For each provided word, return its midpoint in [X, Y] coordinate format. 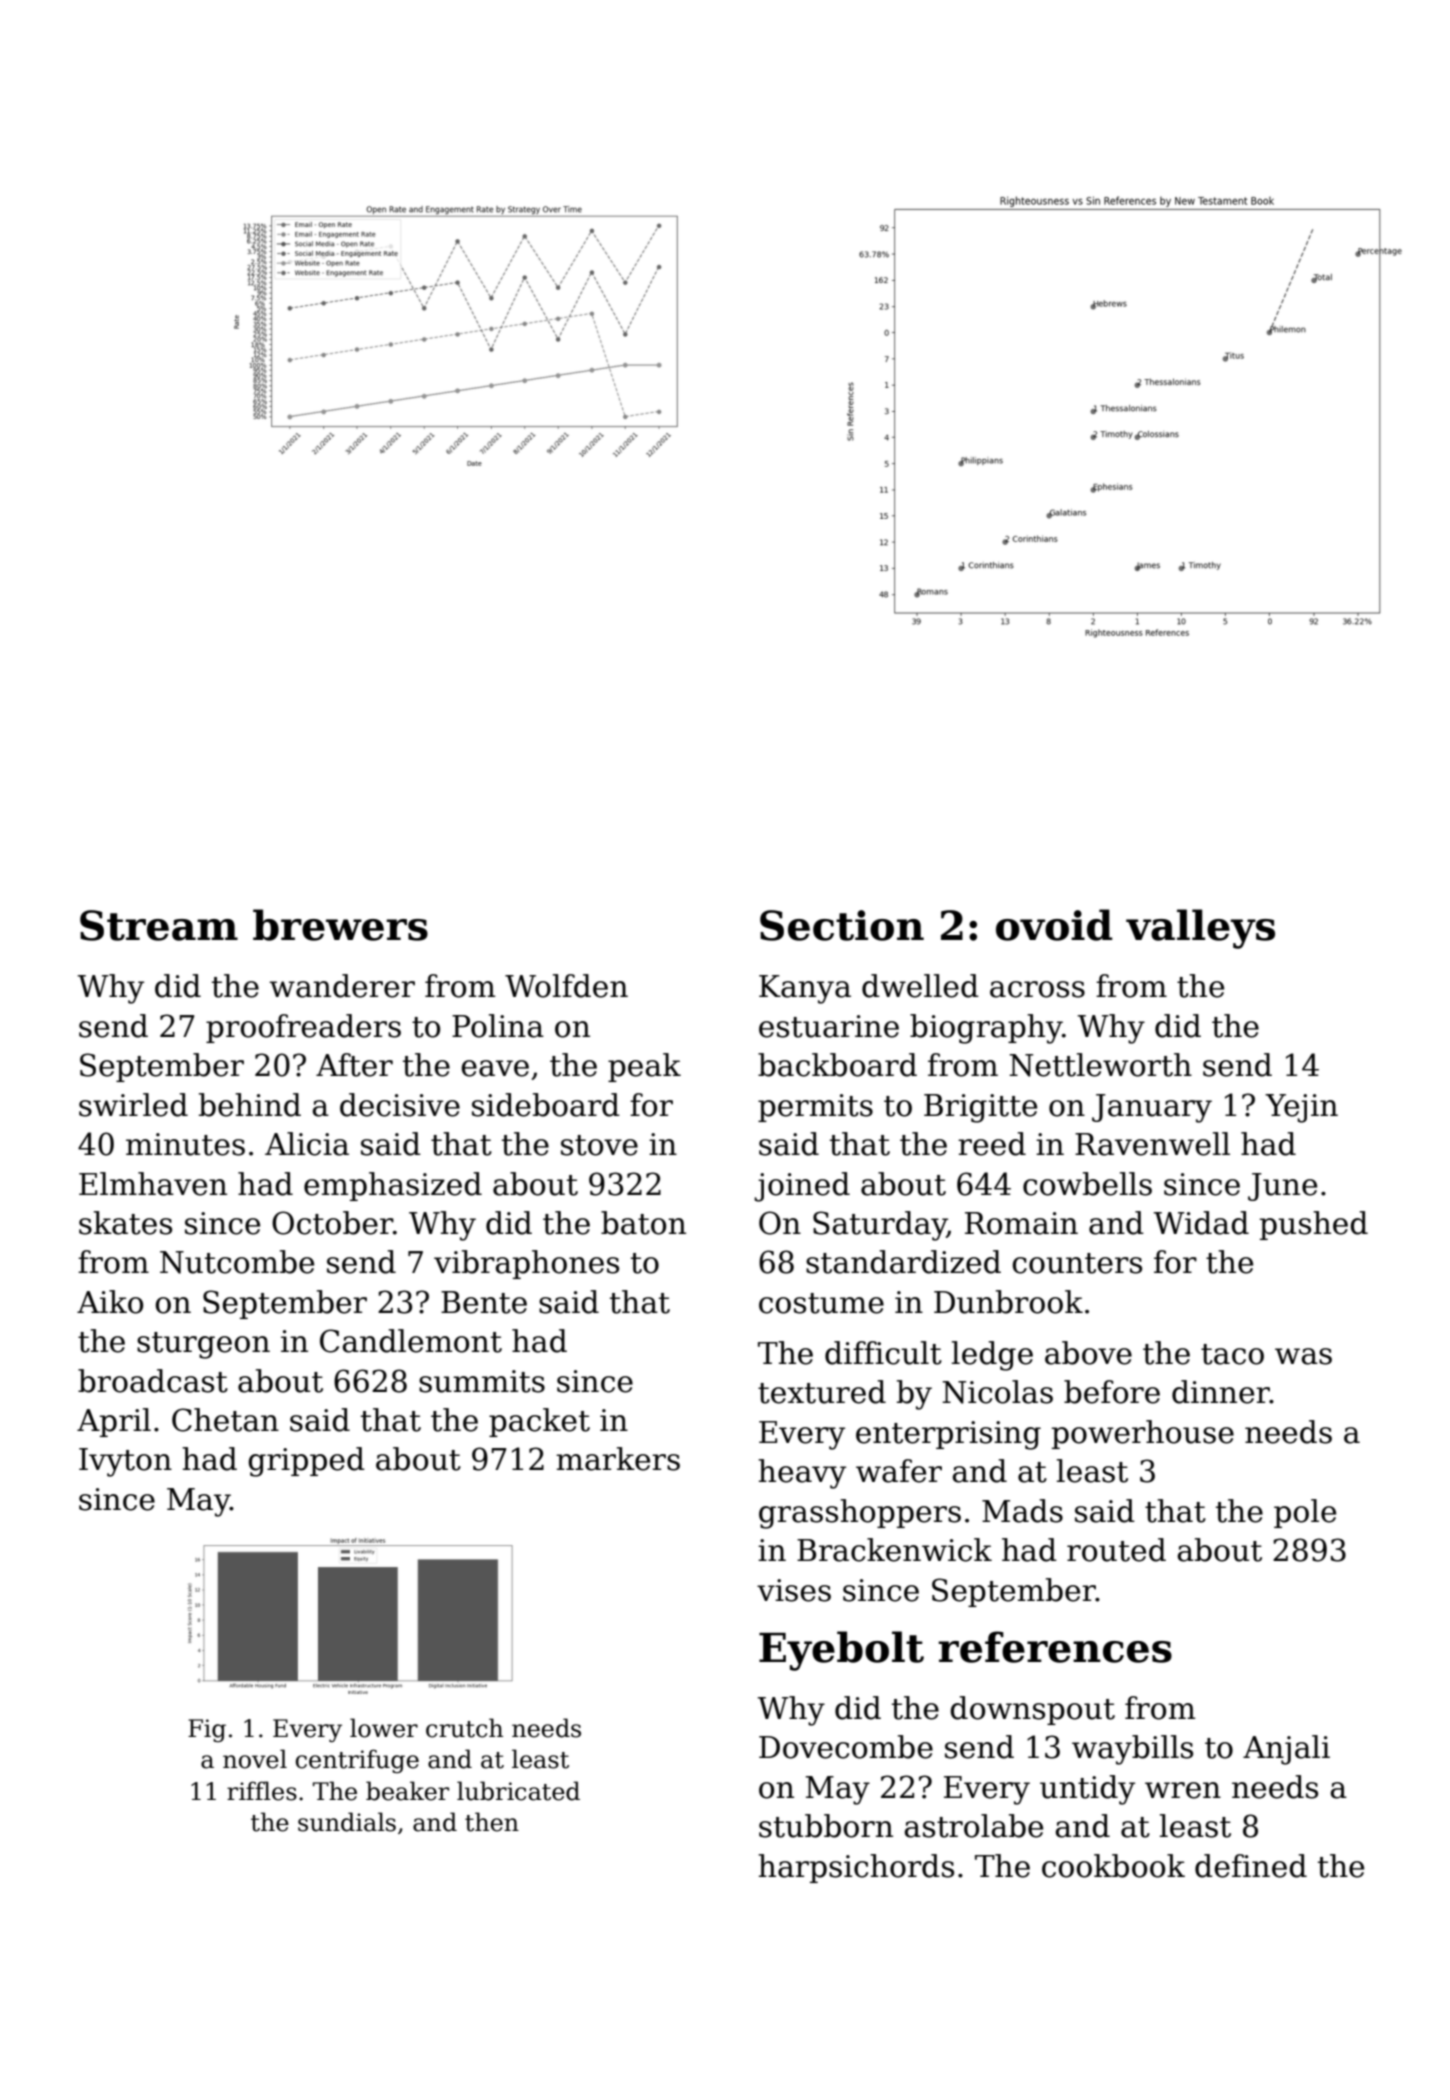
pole [1305, 1513]
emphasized [393, 1186]
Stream [159, 925]
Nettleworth [1100, 1065]
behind [250, 1105]
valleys [1200, 929]
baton [643, 1223]
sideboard [546, 1105]
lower [384, 1728]
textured [822, 1392]
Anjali [1286, 1750]
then [492, 1822]
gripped [306, 1462]
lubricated [518, 1791]
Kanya [805, 989]
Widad [1201, 1223]
